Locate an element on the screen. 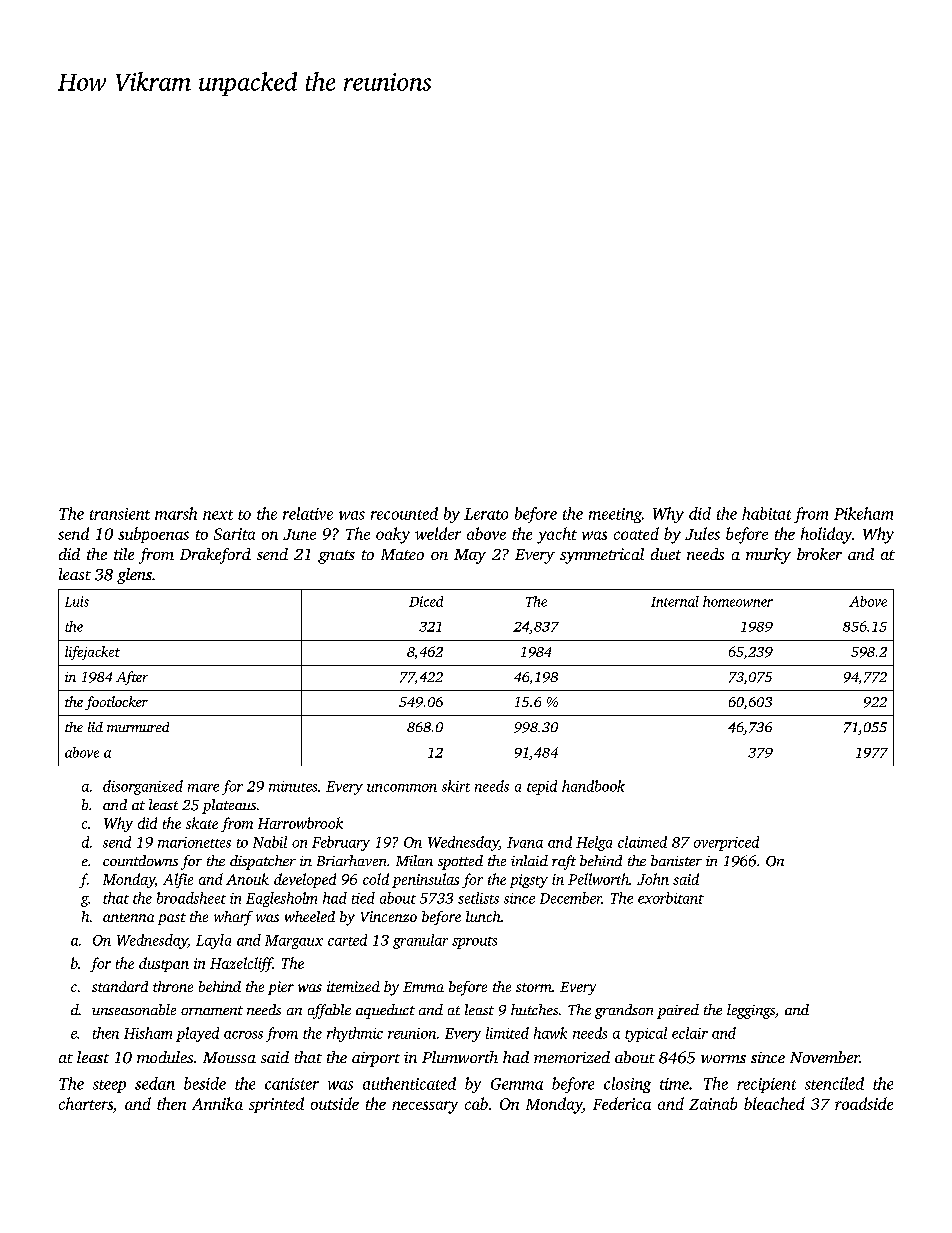 The image size is (952, 1233). transient is located at coordinates (120, 514).
